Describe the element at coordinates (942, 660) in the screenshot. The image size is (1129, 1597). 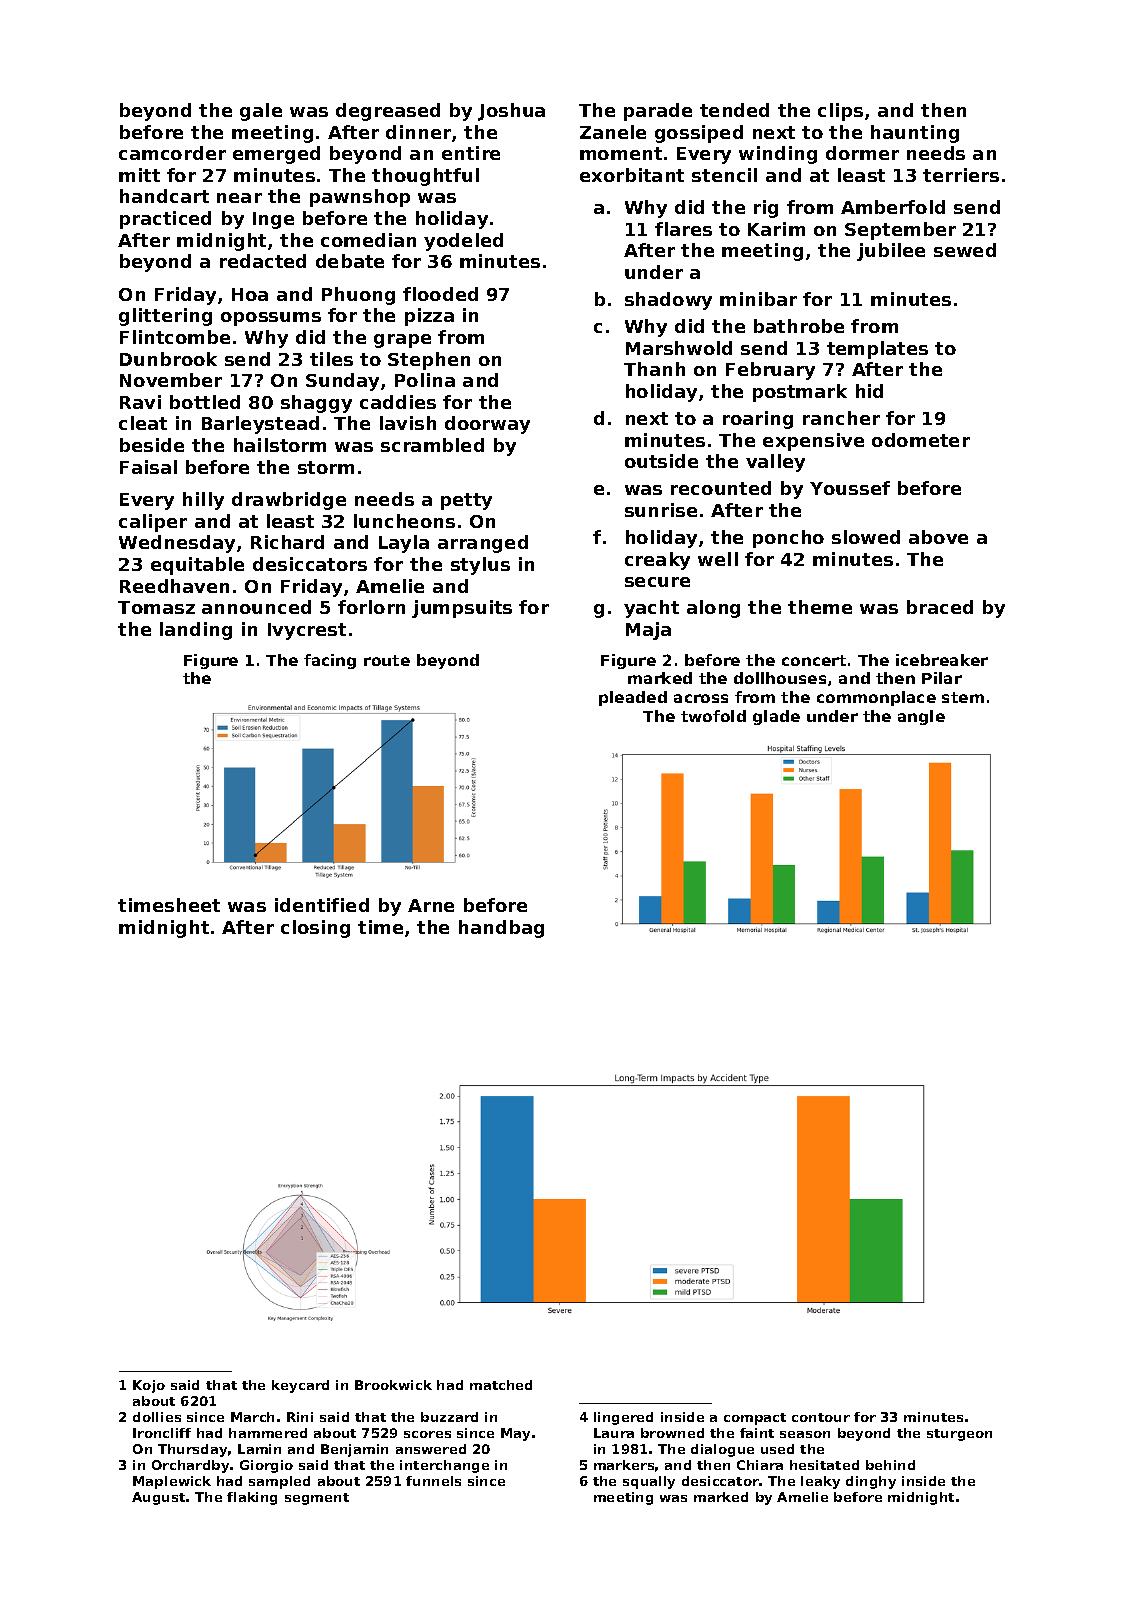
I see `icebreaker` at that location.
